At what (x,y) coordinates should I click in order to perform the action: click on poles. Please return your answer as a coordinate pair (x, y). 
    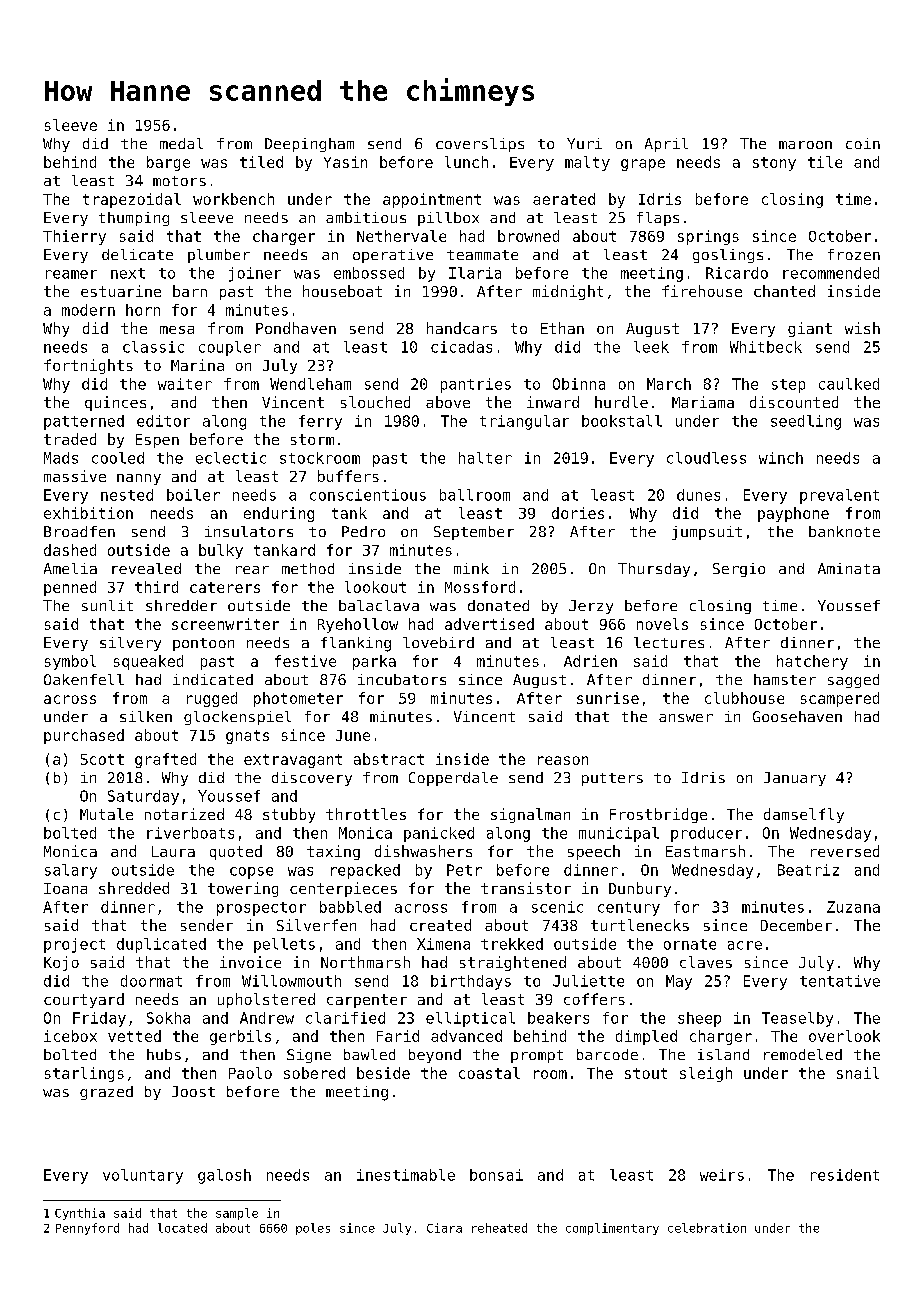
    Looking at the image, I should click on (313, 1229).
